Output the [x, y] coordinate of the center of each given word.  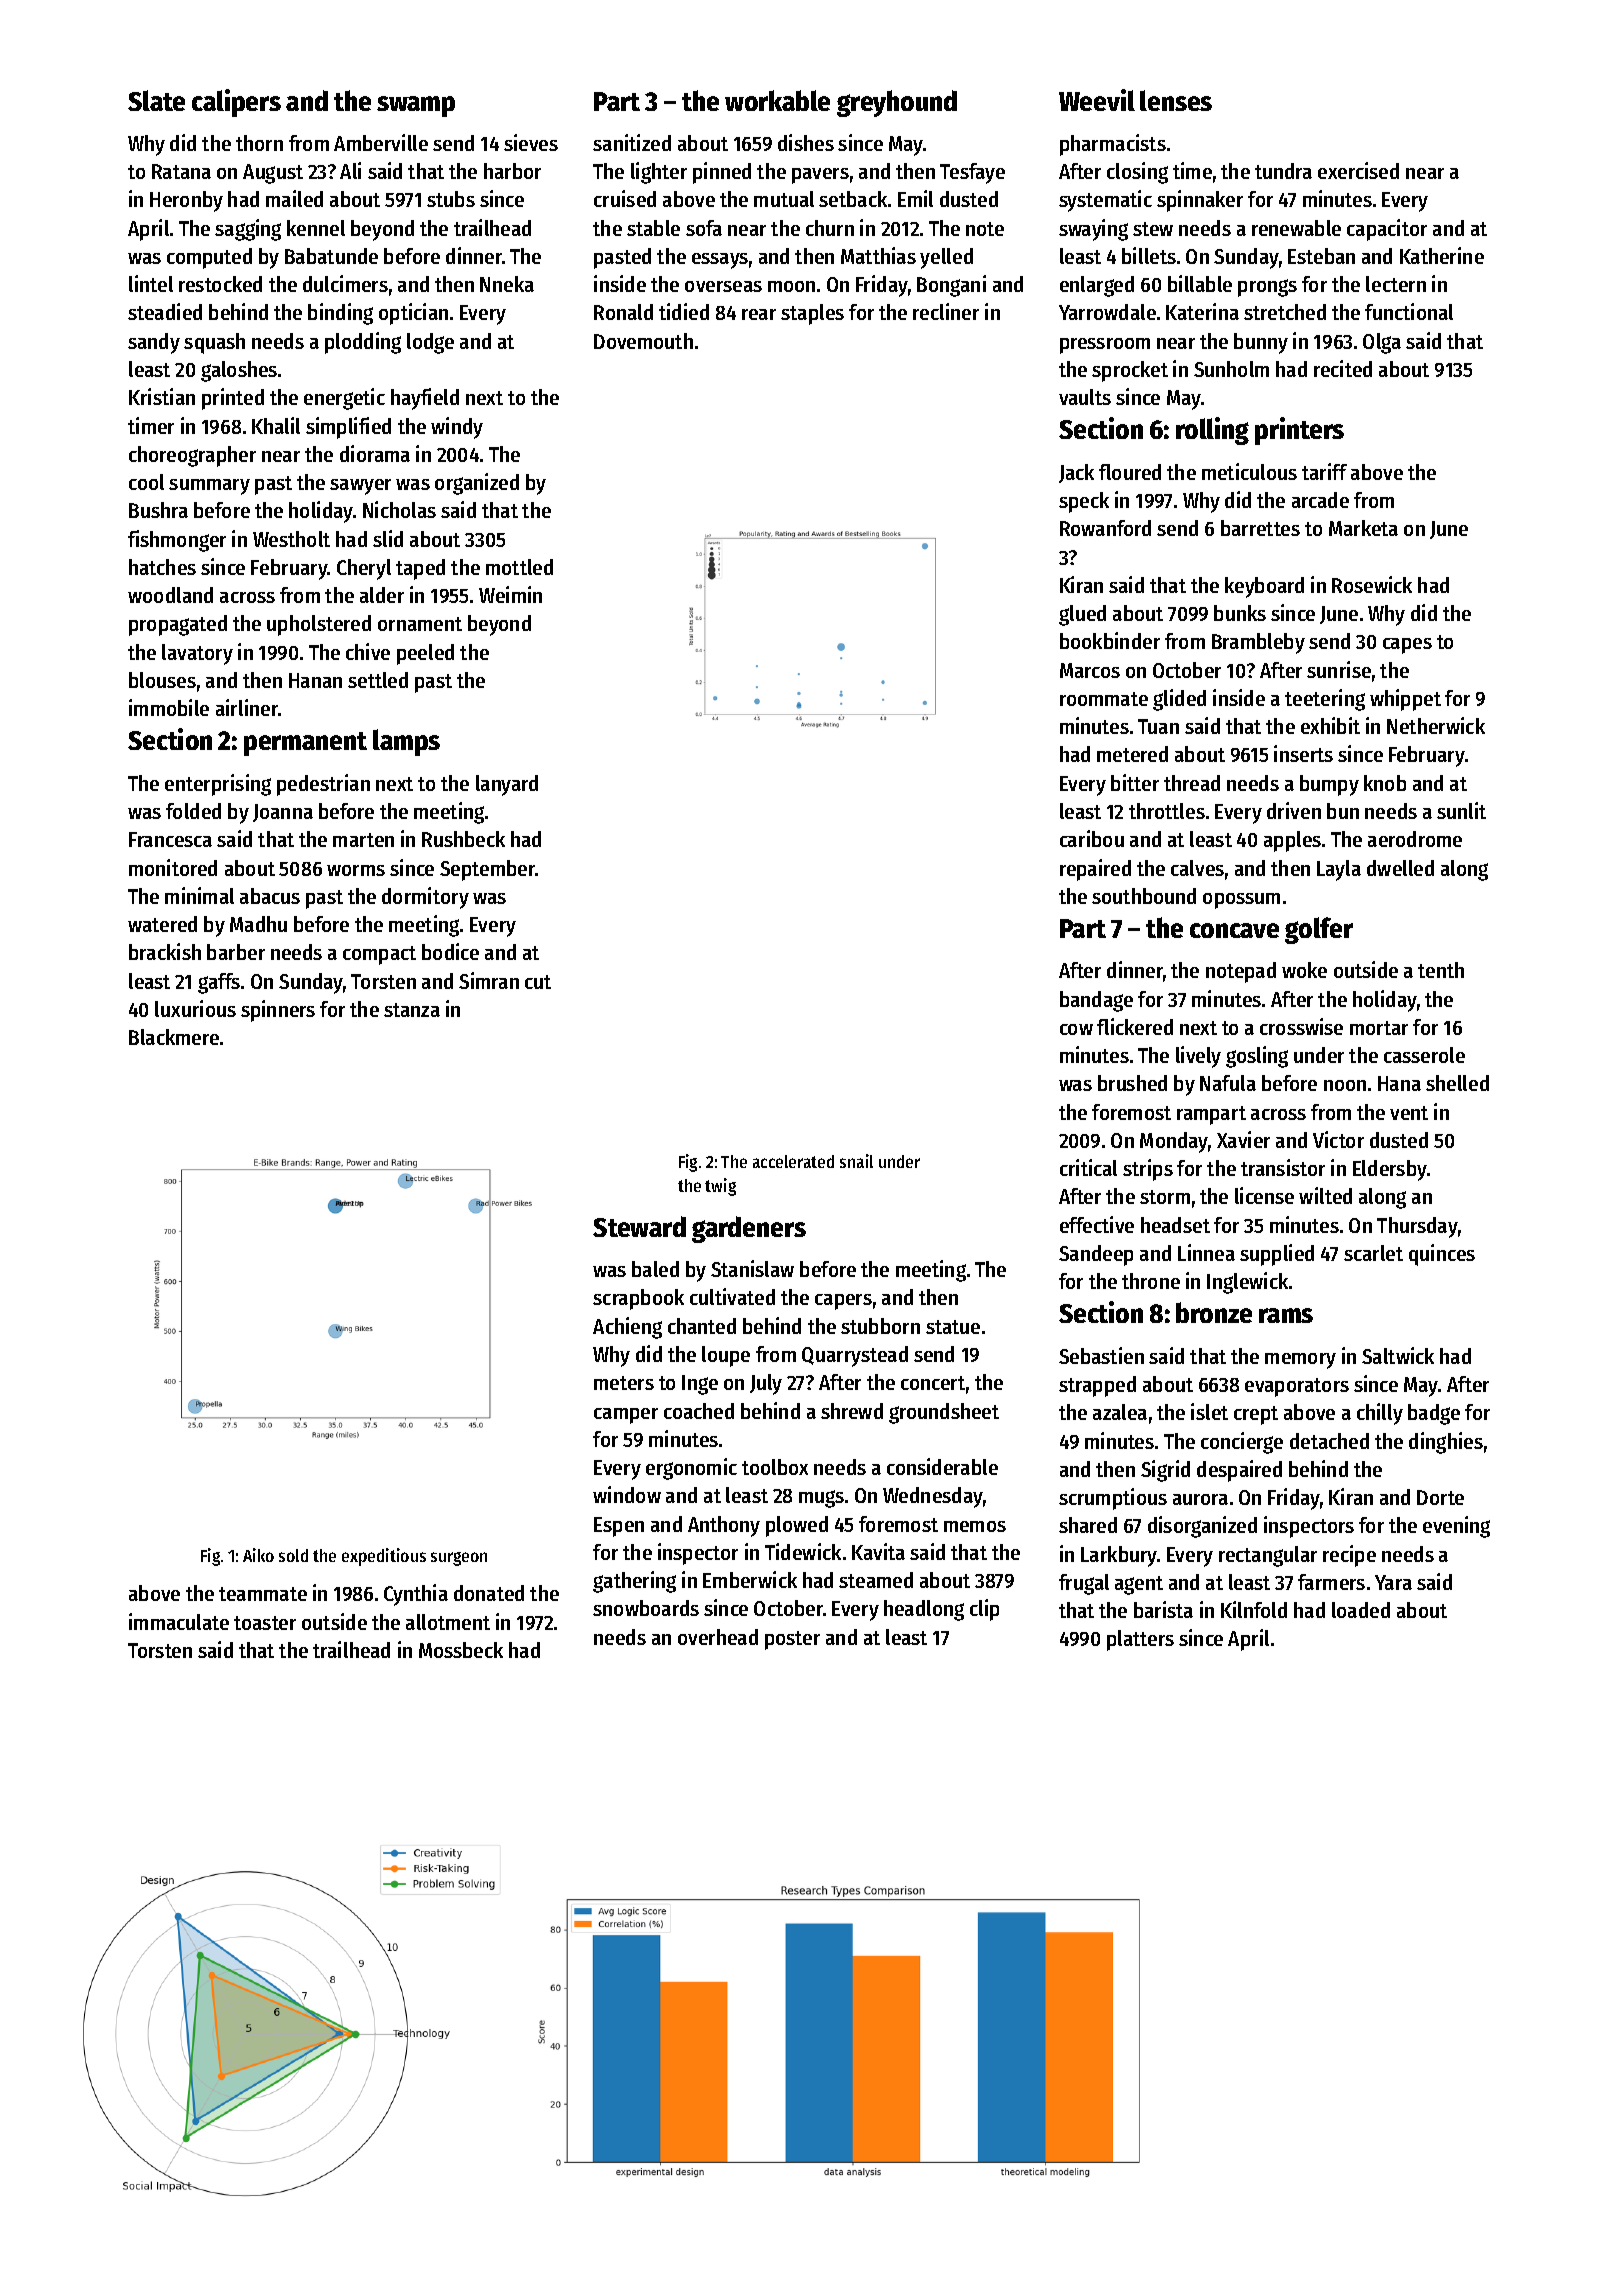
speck [1084, 502]
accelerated [793, 1161]
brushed [1132, 1083]
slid [388, 538]
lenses [1176, 100]
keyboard [1264, 587]
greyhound [897, 103]
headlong [924, 1610]
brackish [165, 951]
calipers [236, 103]
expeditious [384, 1557]
